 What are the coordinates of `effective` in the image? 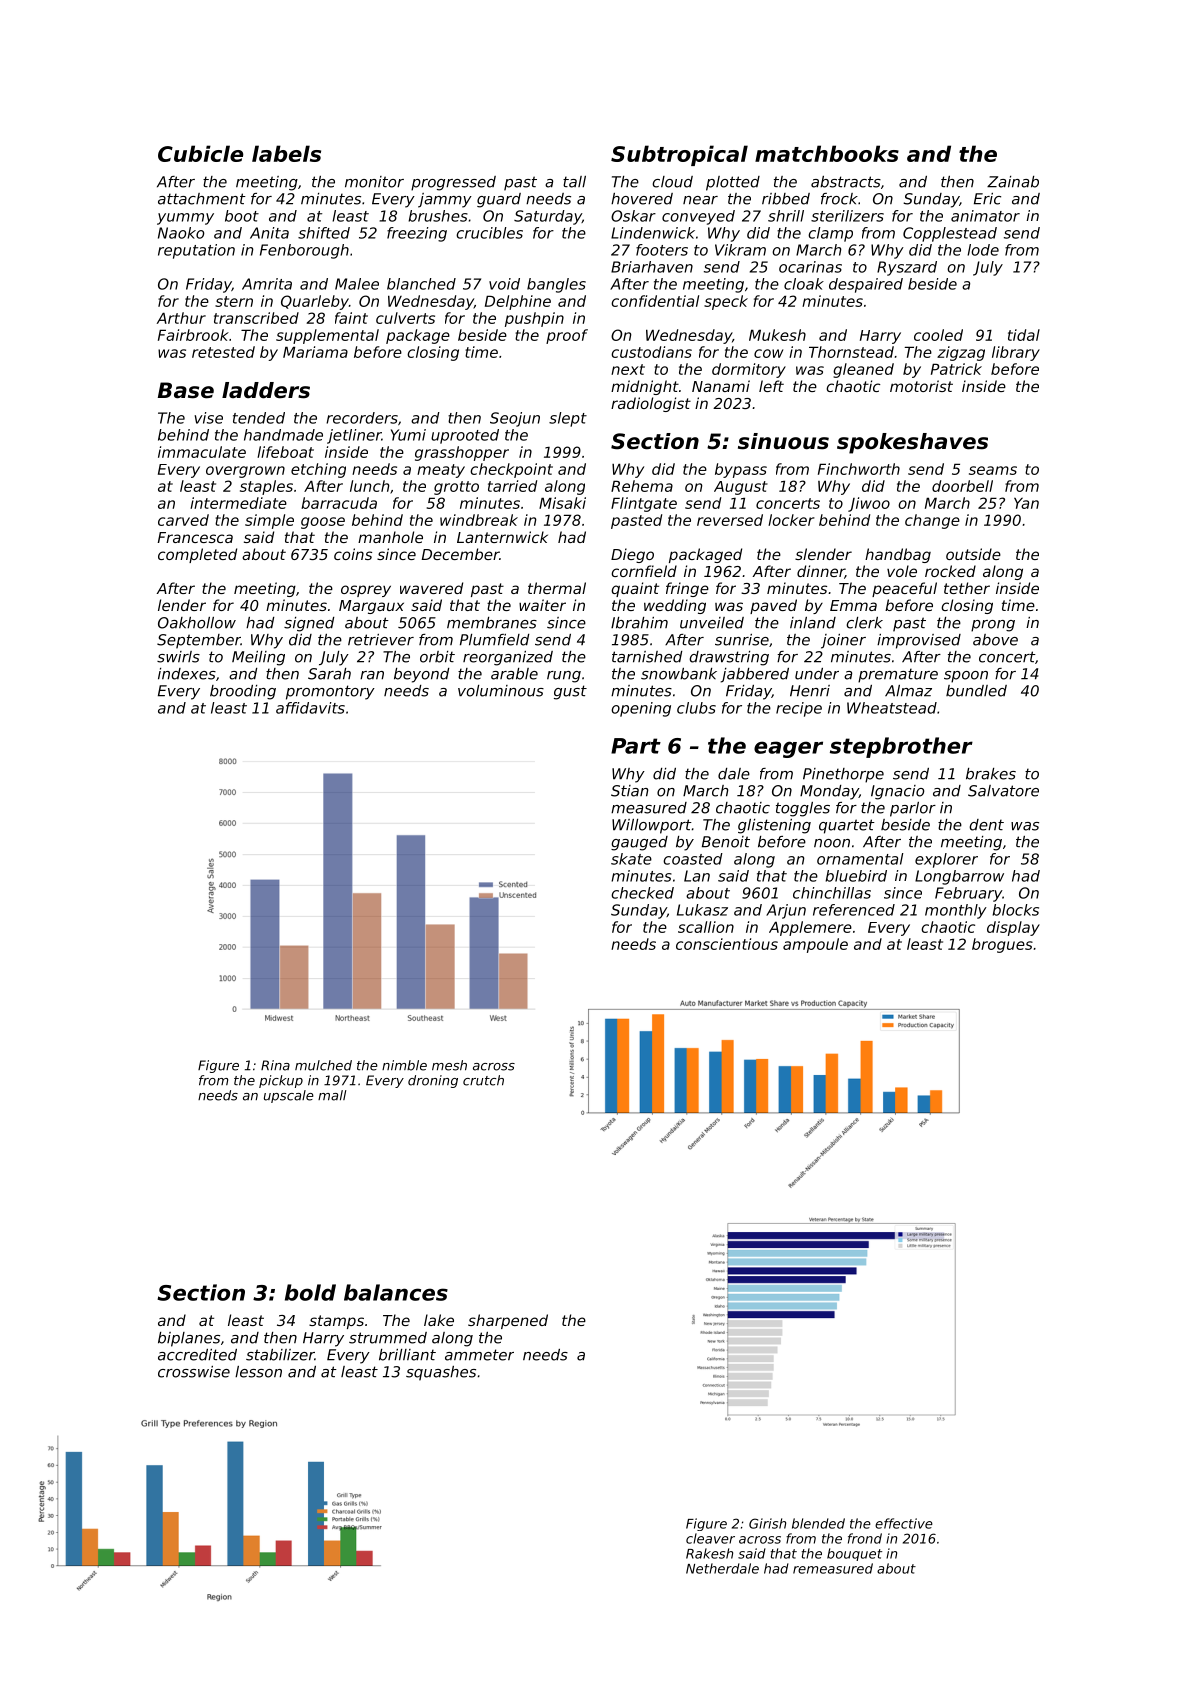 It's located at (904, 1523).
